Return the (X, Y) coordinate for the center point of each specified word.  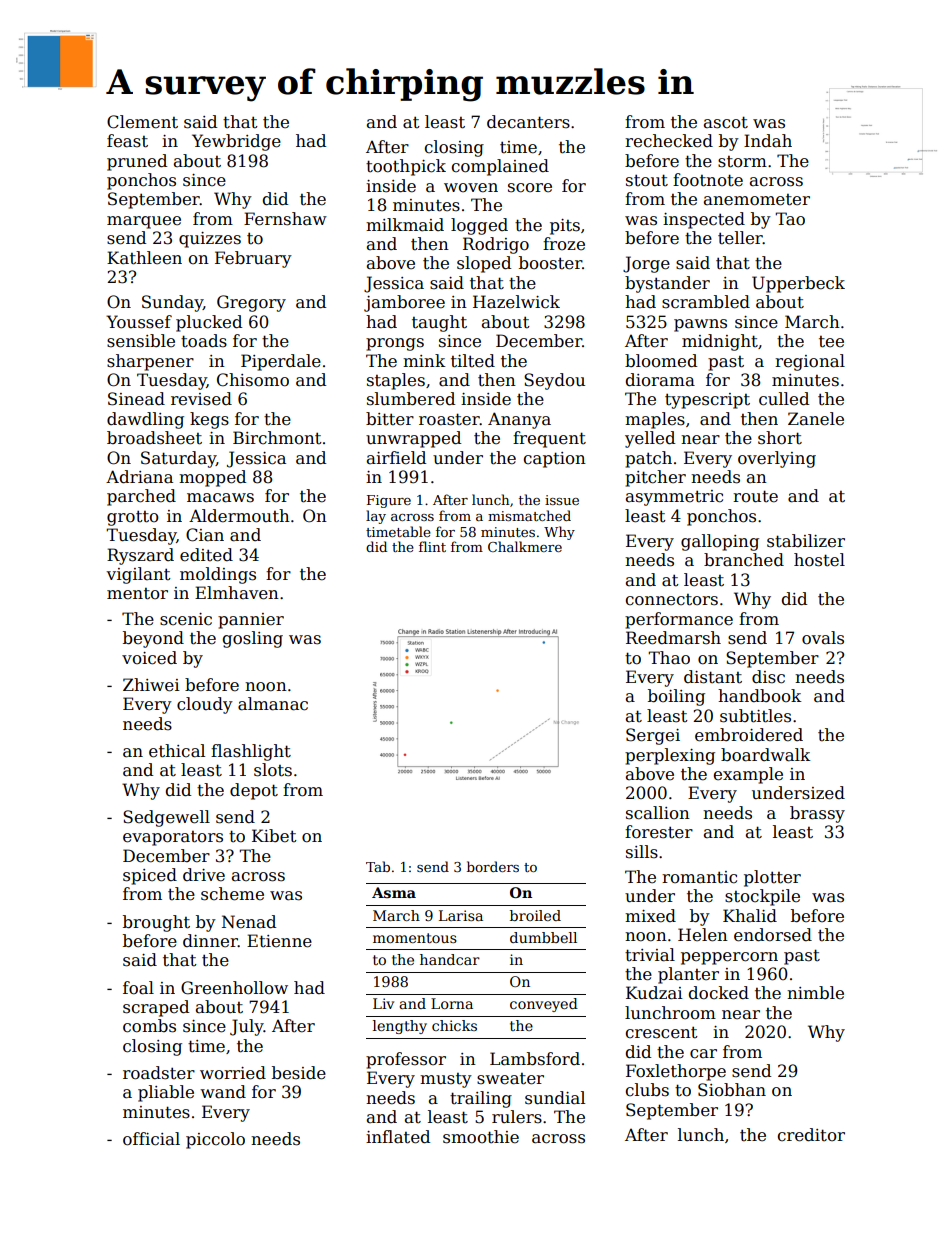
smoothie (481, 1137)
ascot (726, 122)
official (151, 1139)
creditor (811, 1135)
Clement (142, 122)
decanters (528, 122)
